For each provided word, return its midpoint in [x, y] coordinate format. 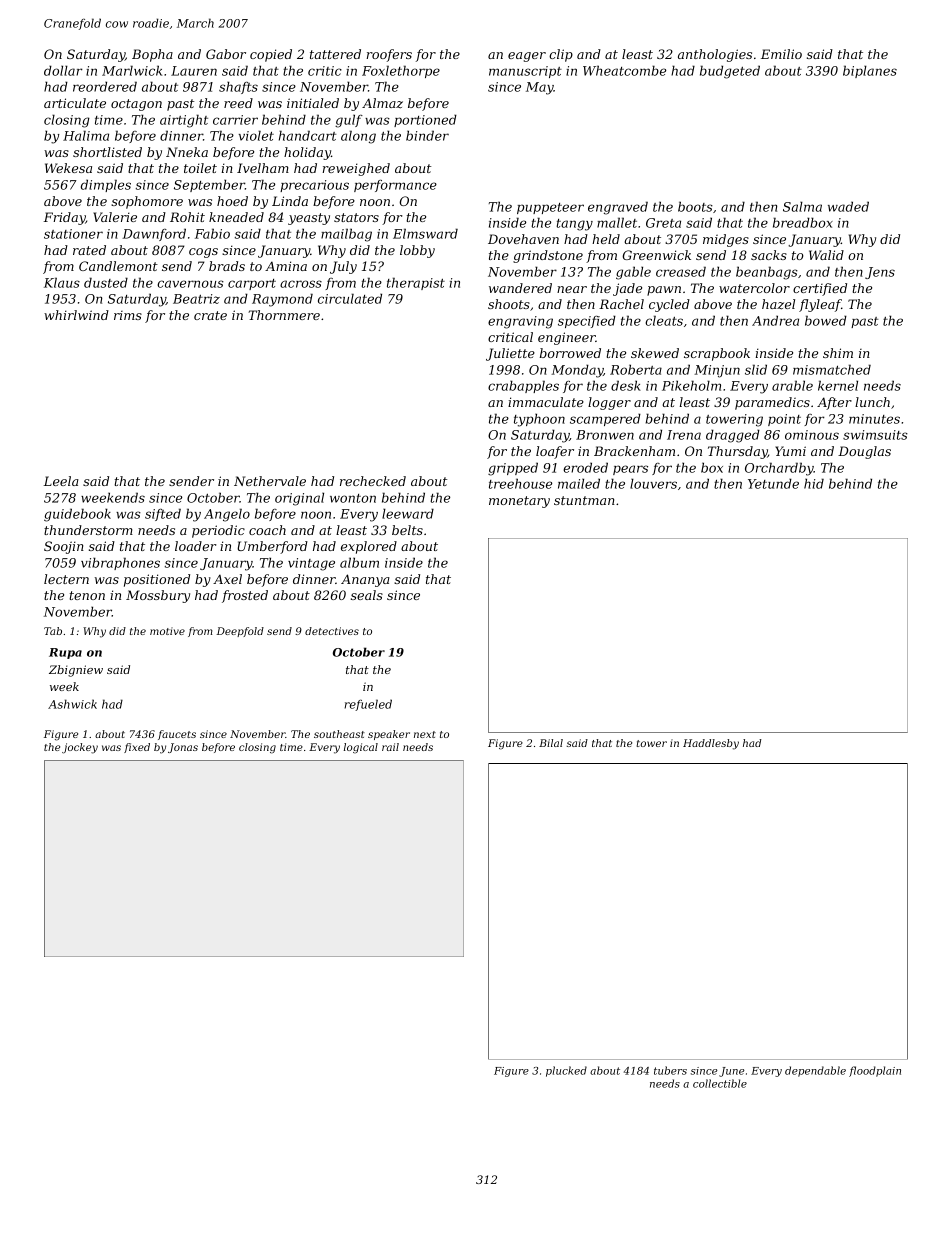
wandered [520, 288]
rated [89, 250]
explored [369, 547]
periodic [218, 531]
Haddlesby [711, 744]
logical [361, 748]
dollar [63, 70]
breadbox [803, 222]
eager [527, 57]
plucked [566, 1071]
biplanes [870, 71]
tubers [670, 1070]
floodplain [875, 1071]
